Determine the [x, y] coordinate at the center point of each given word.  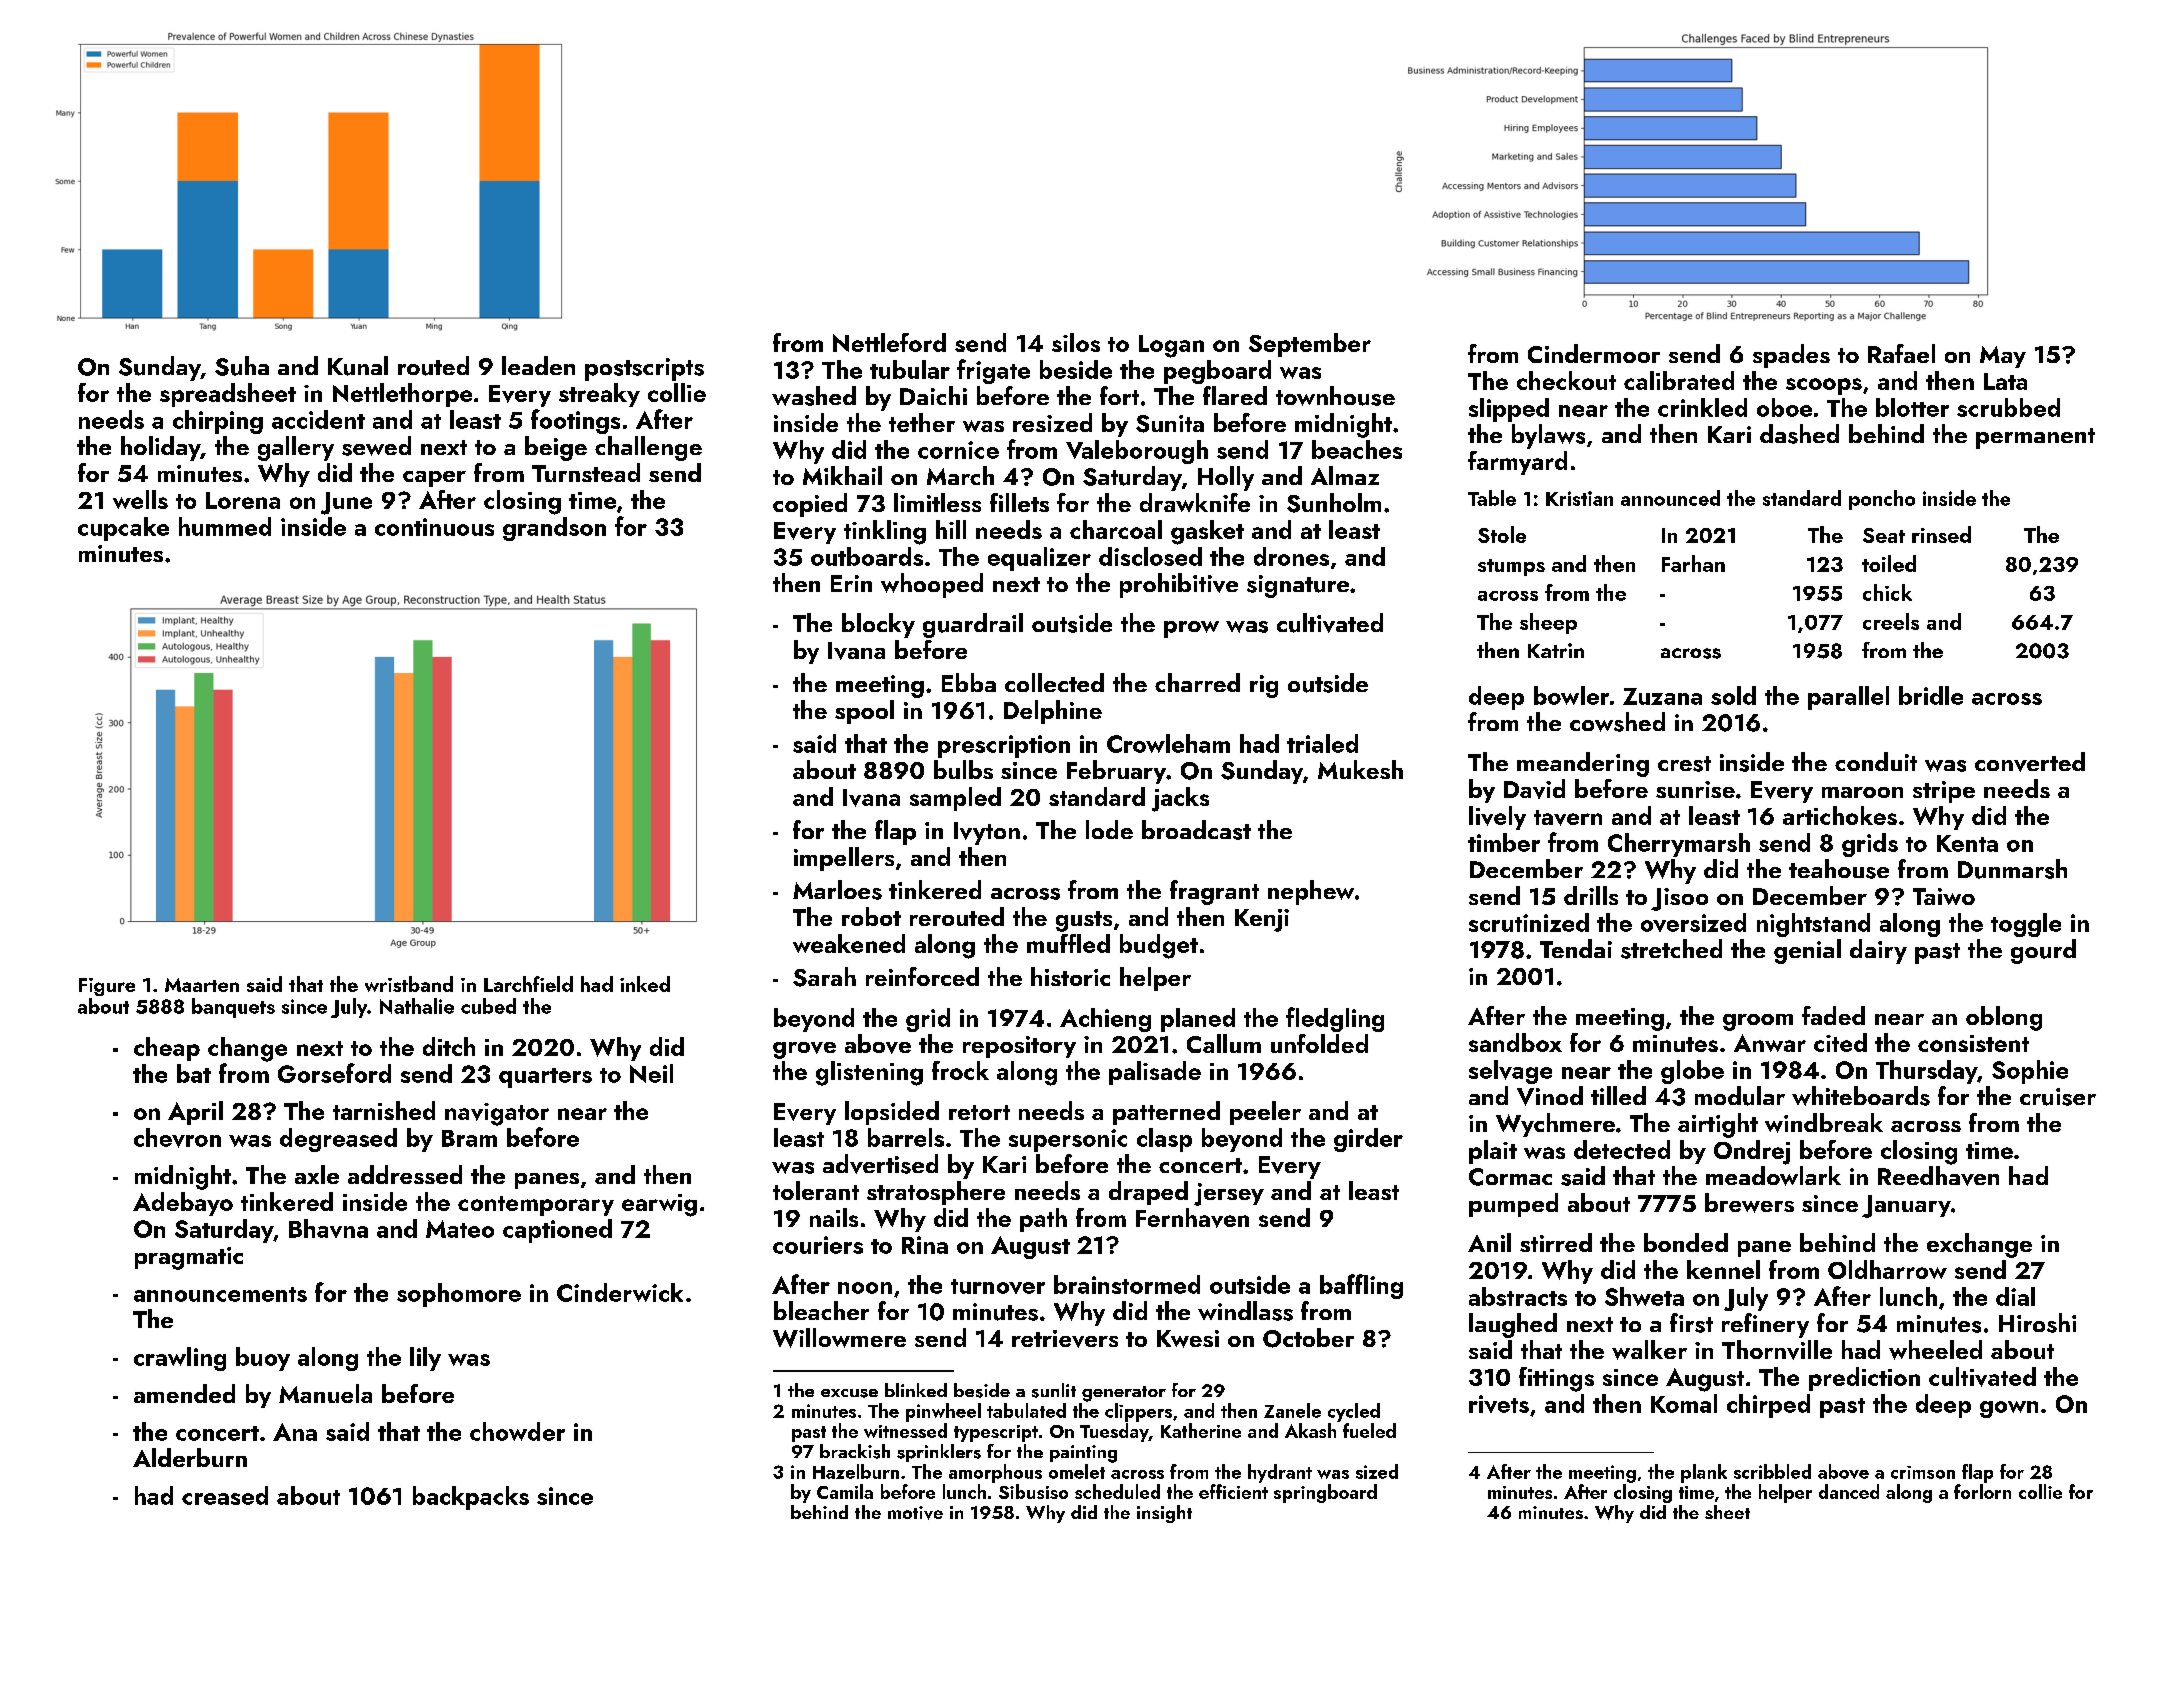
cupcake [123, 529]
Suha [242, 366]
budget [1159, 946]
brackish [855, 1451]
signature [1298, 586]
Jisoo [1679, 899]
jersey [1229, 1194]
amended [184, 1393]
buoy [263, 1359]
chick [1887, 592]
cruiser [2058, 1097]
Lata [2005, 381]
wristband [409, 984]
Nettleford [889, 342]
